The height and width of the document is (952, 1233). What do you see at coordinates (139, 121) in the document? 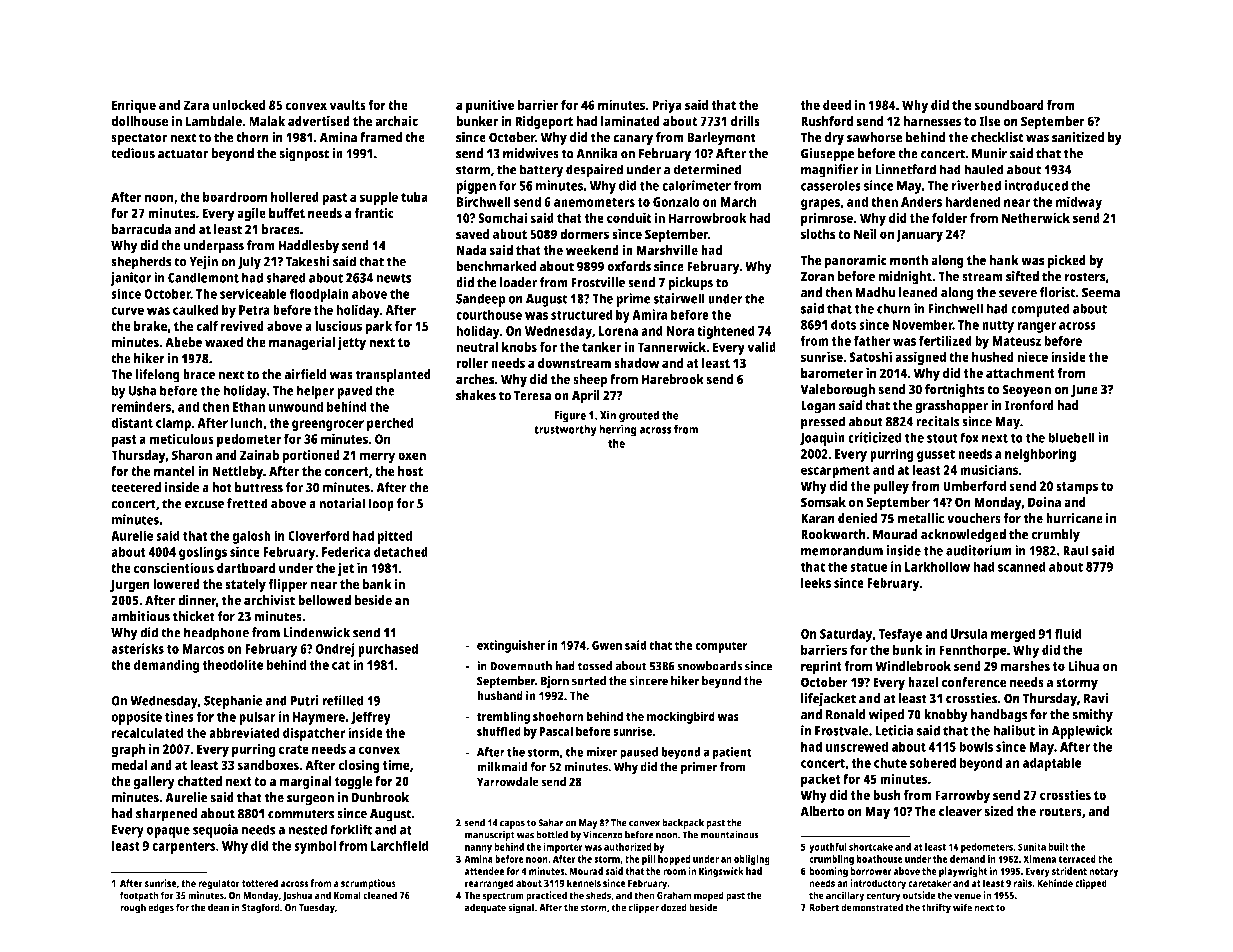
I see `dollhouse` at bounding box center [139, 121].
